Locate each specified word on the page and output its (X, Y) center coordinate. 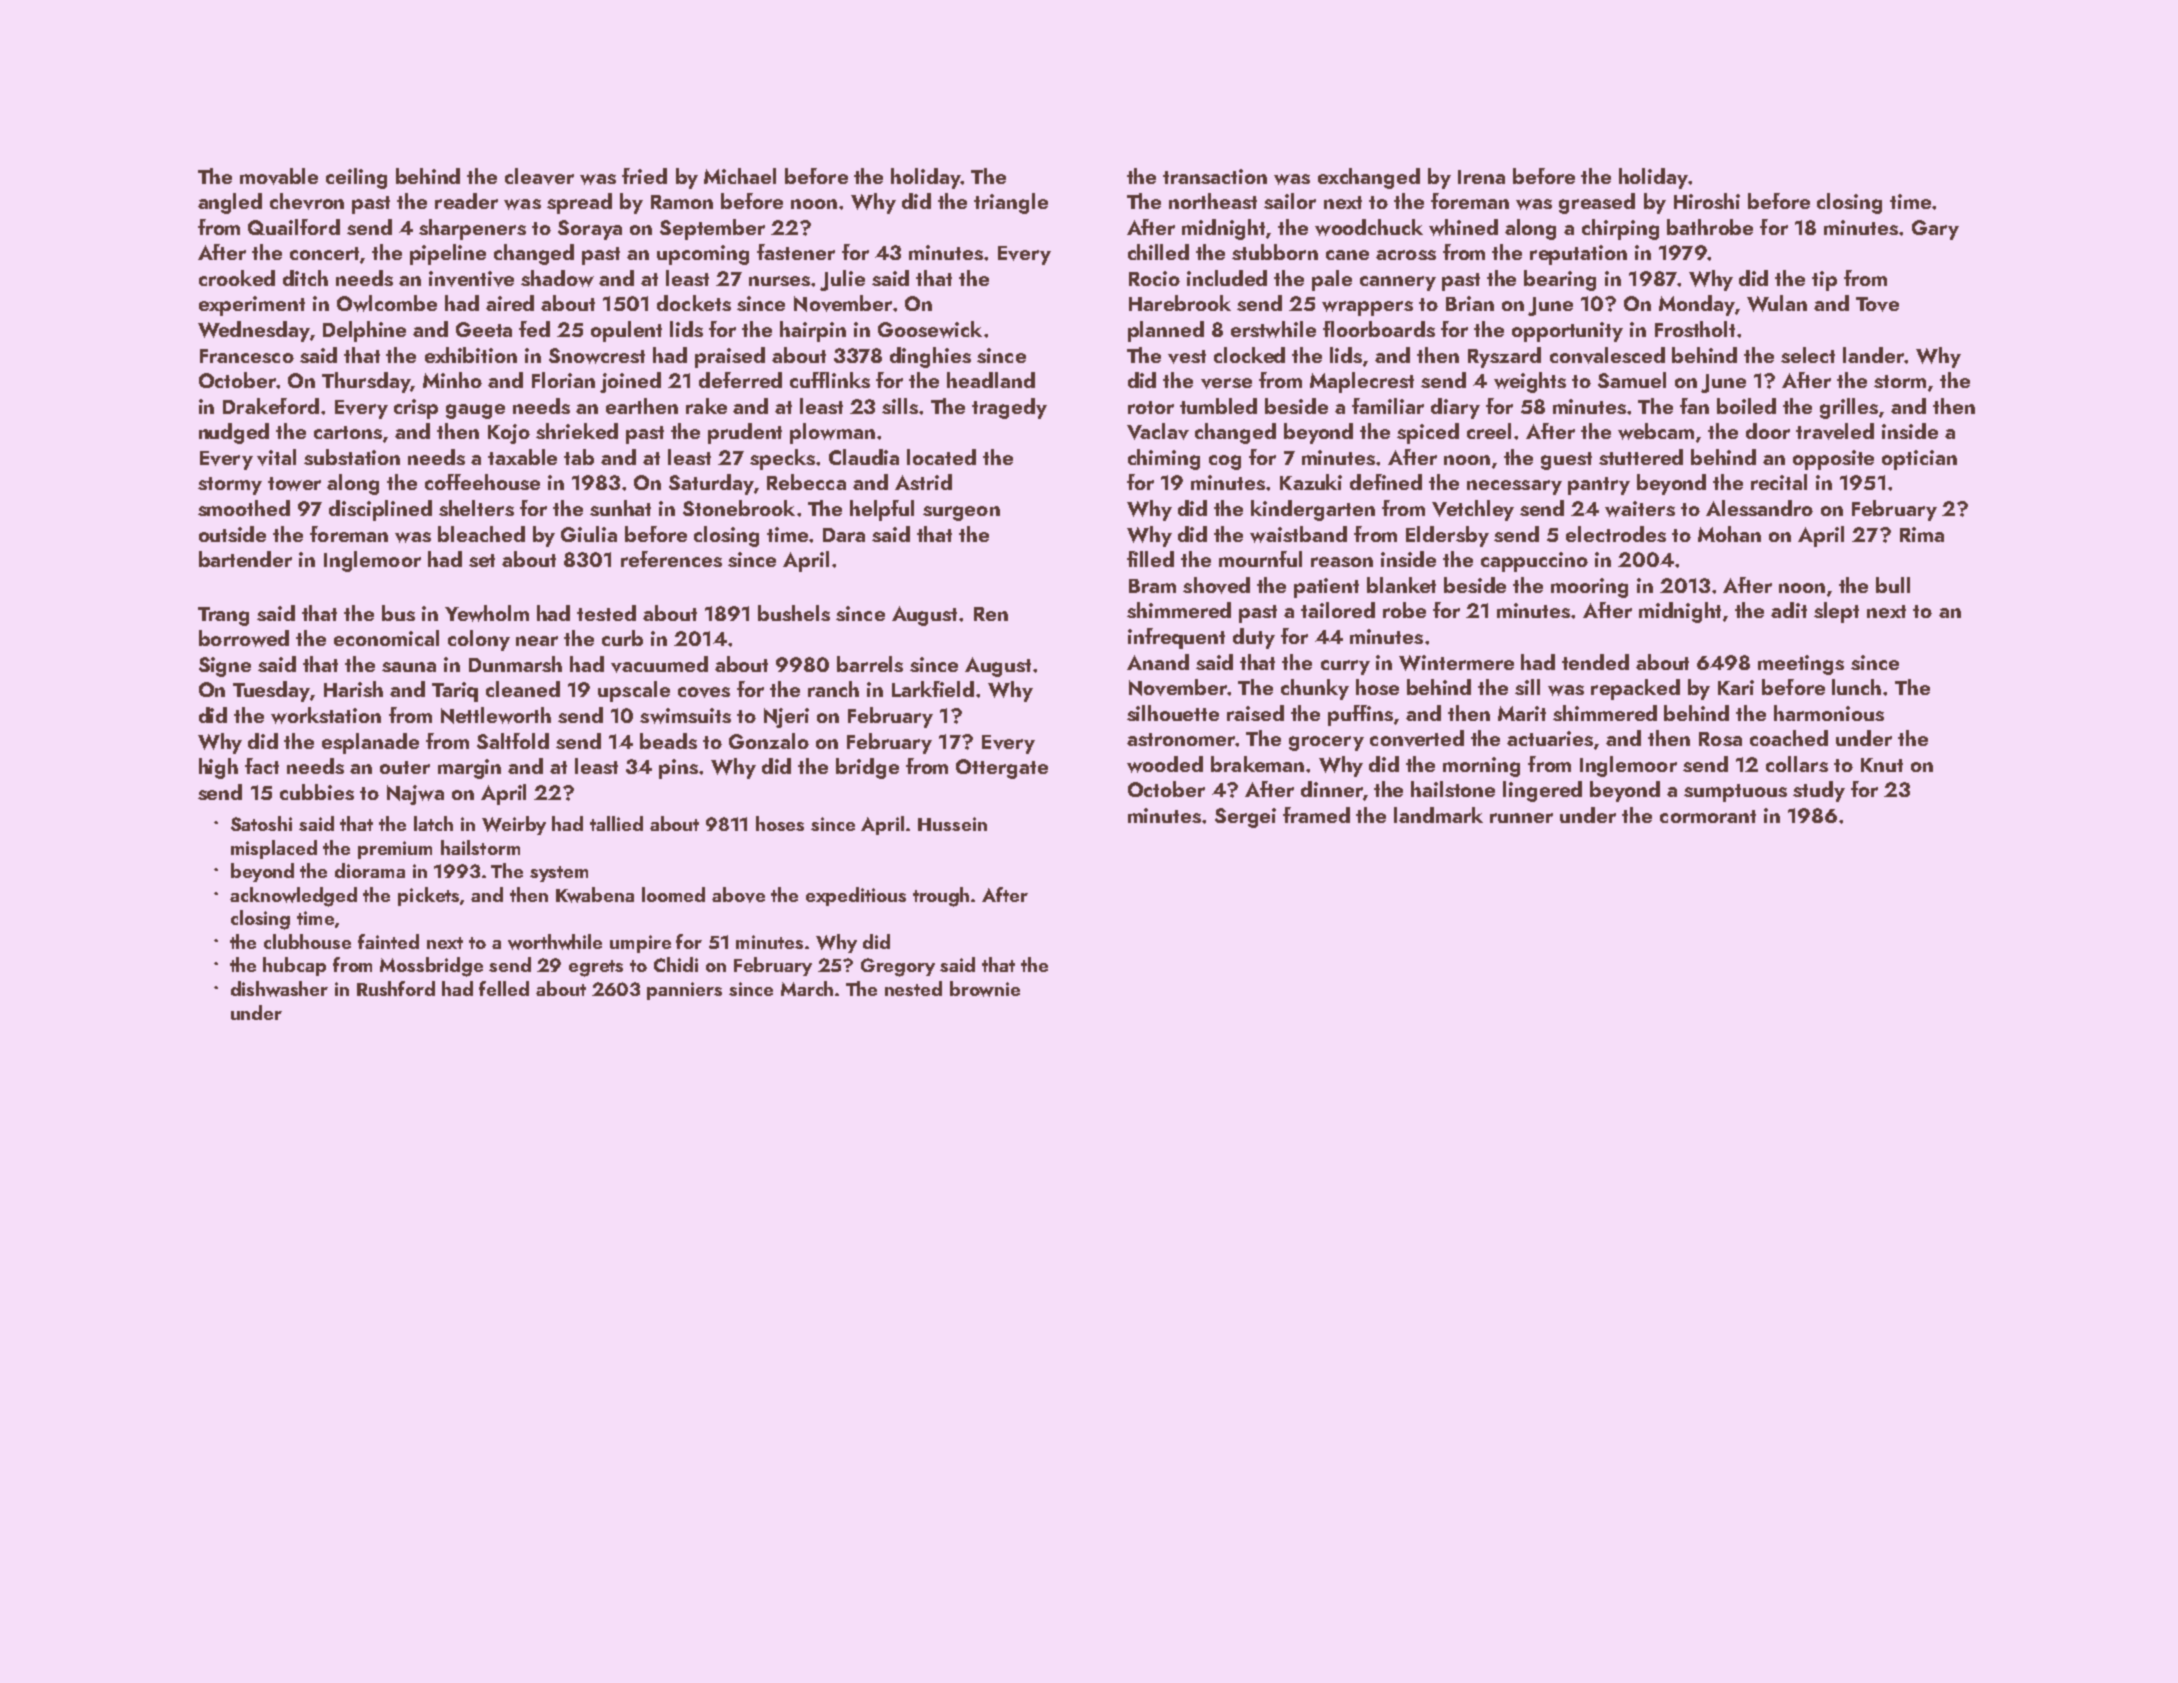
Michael (740, 176)
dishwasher (279, 989)
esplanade (370, 743)
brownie (985, 989)
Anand (1158, 662)
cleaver (539, 176)
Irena (1481, 177)
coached (1789, 738)
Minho (452, 380)
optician (1919, 460)
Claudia (864, 457)
